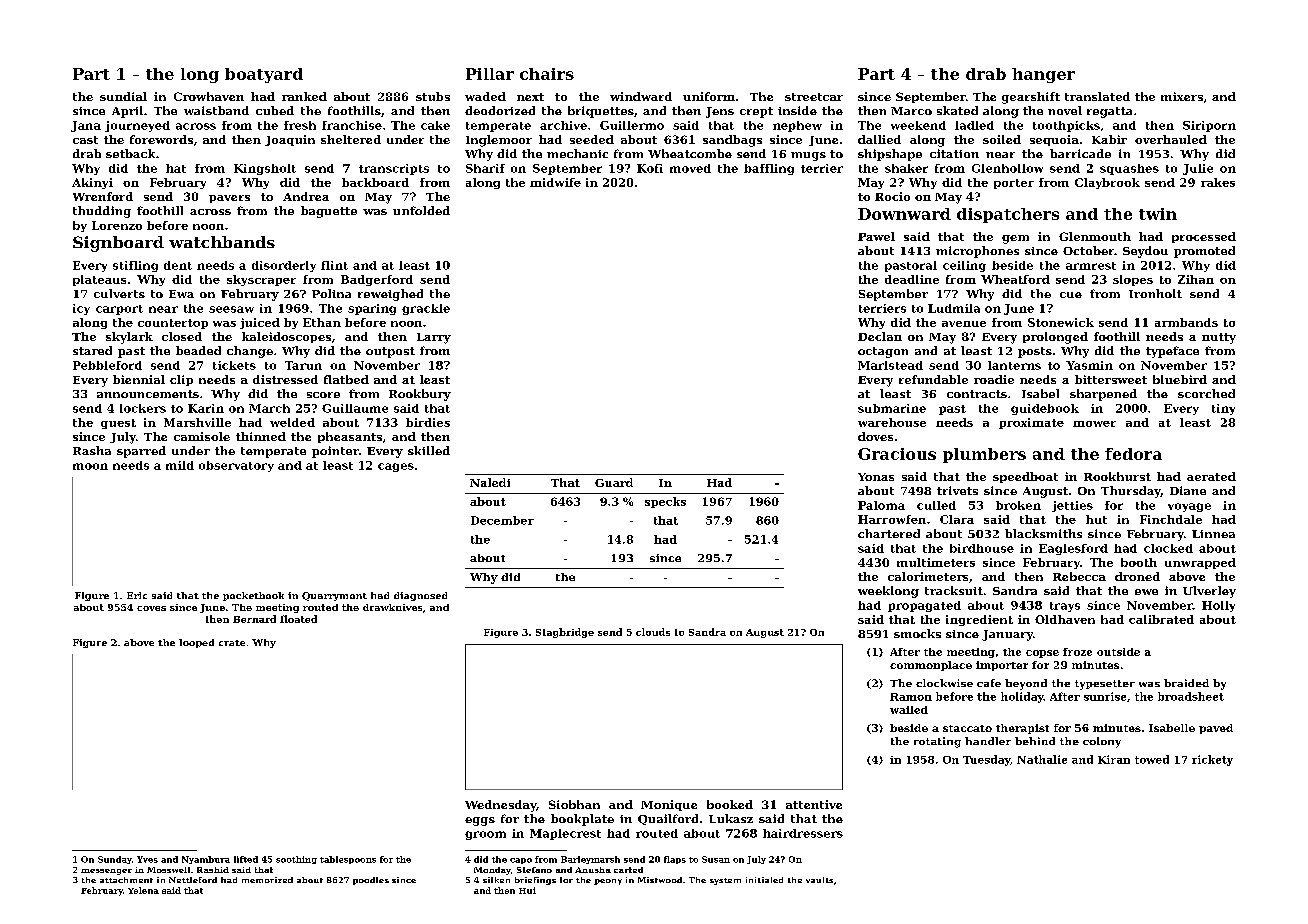  What do you see at coordinates (222, 242) in the screenshot?
I see `watchbands` at bounding box center [222, 242].
